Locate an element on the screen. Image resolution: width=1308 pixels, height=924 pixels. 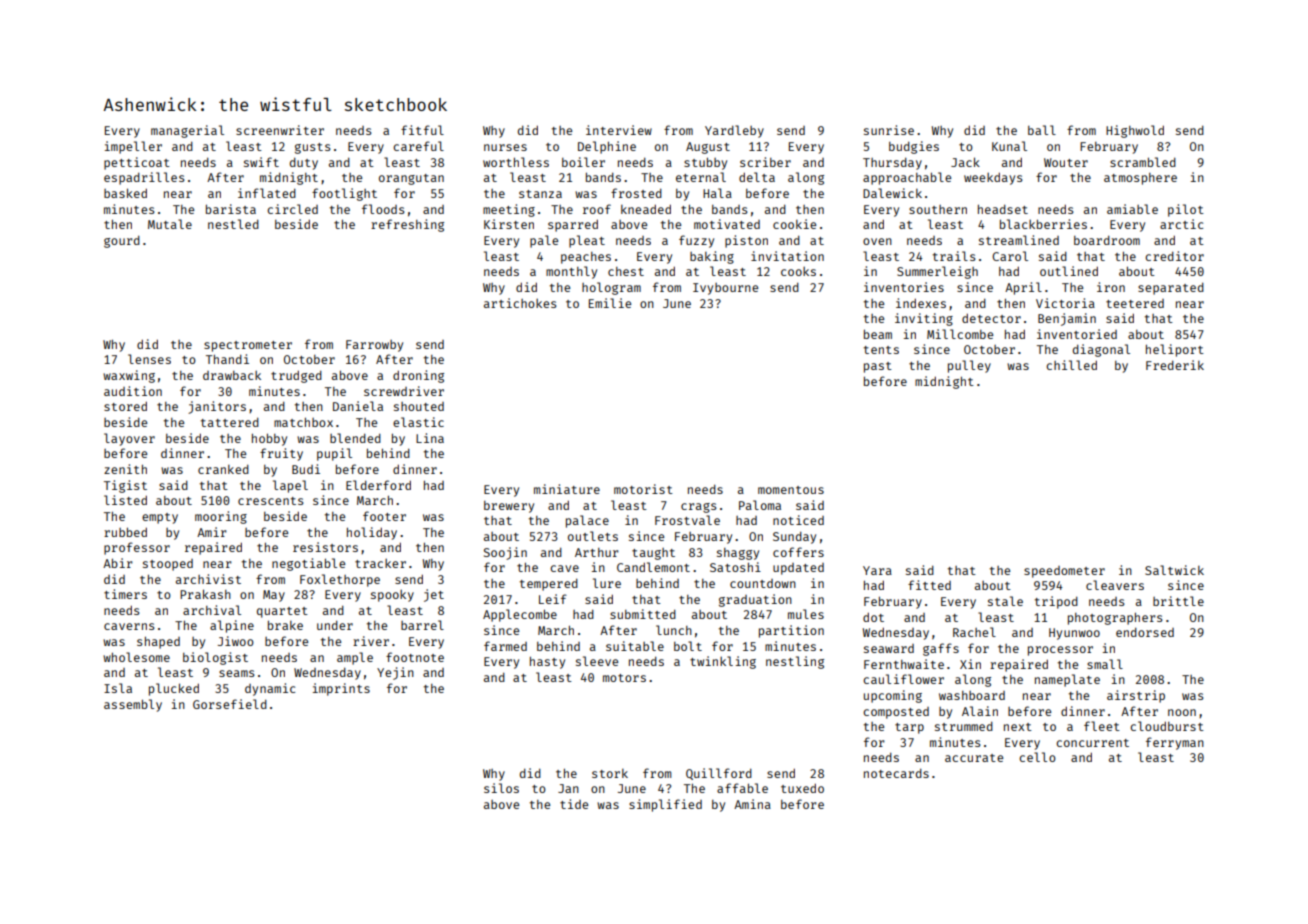
holiday is located at coordinates (372, 533).
